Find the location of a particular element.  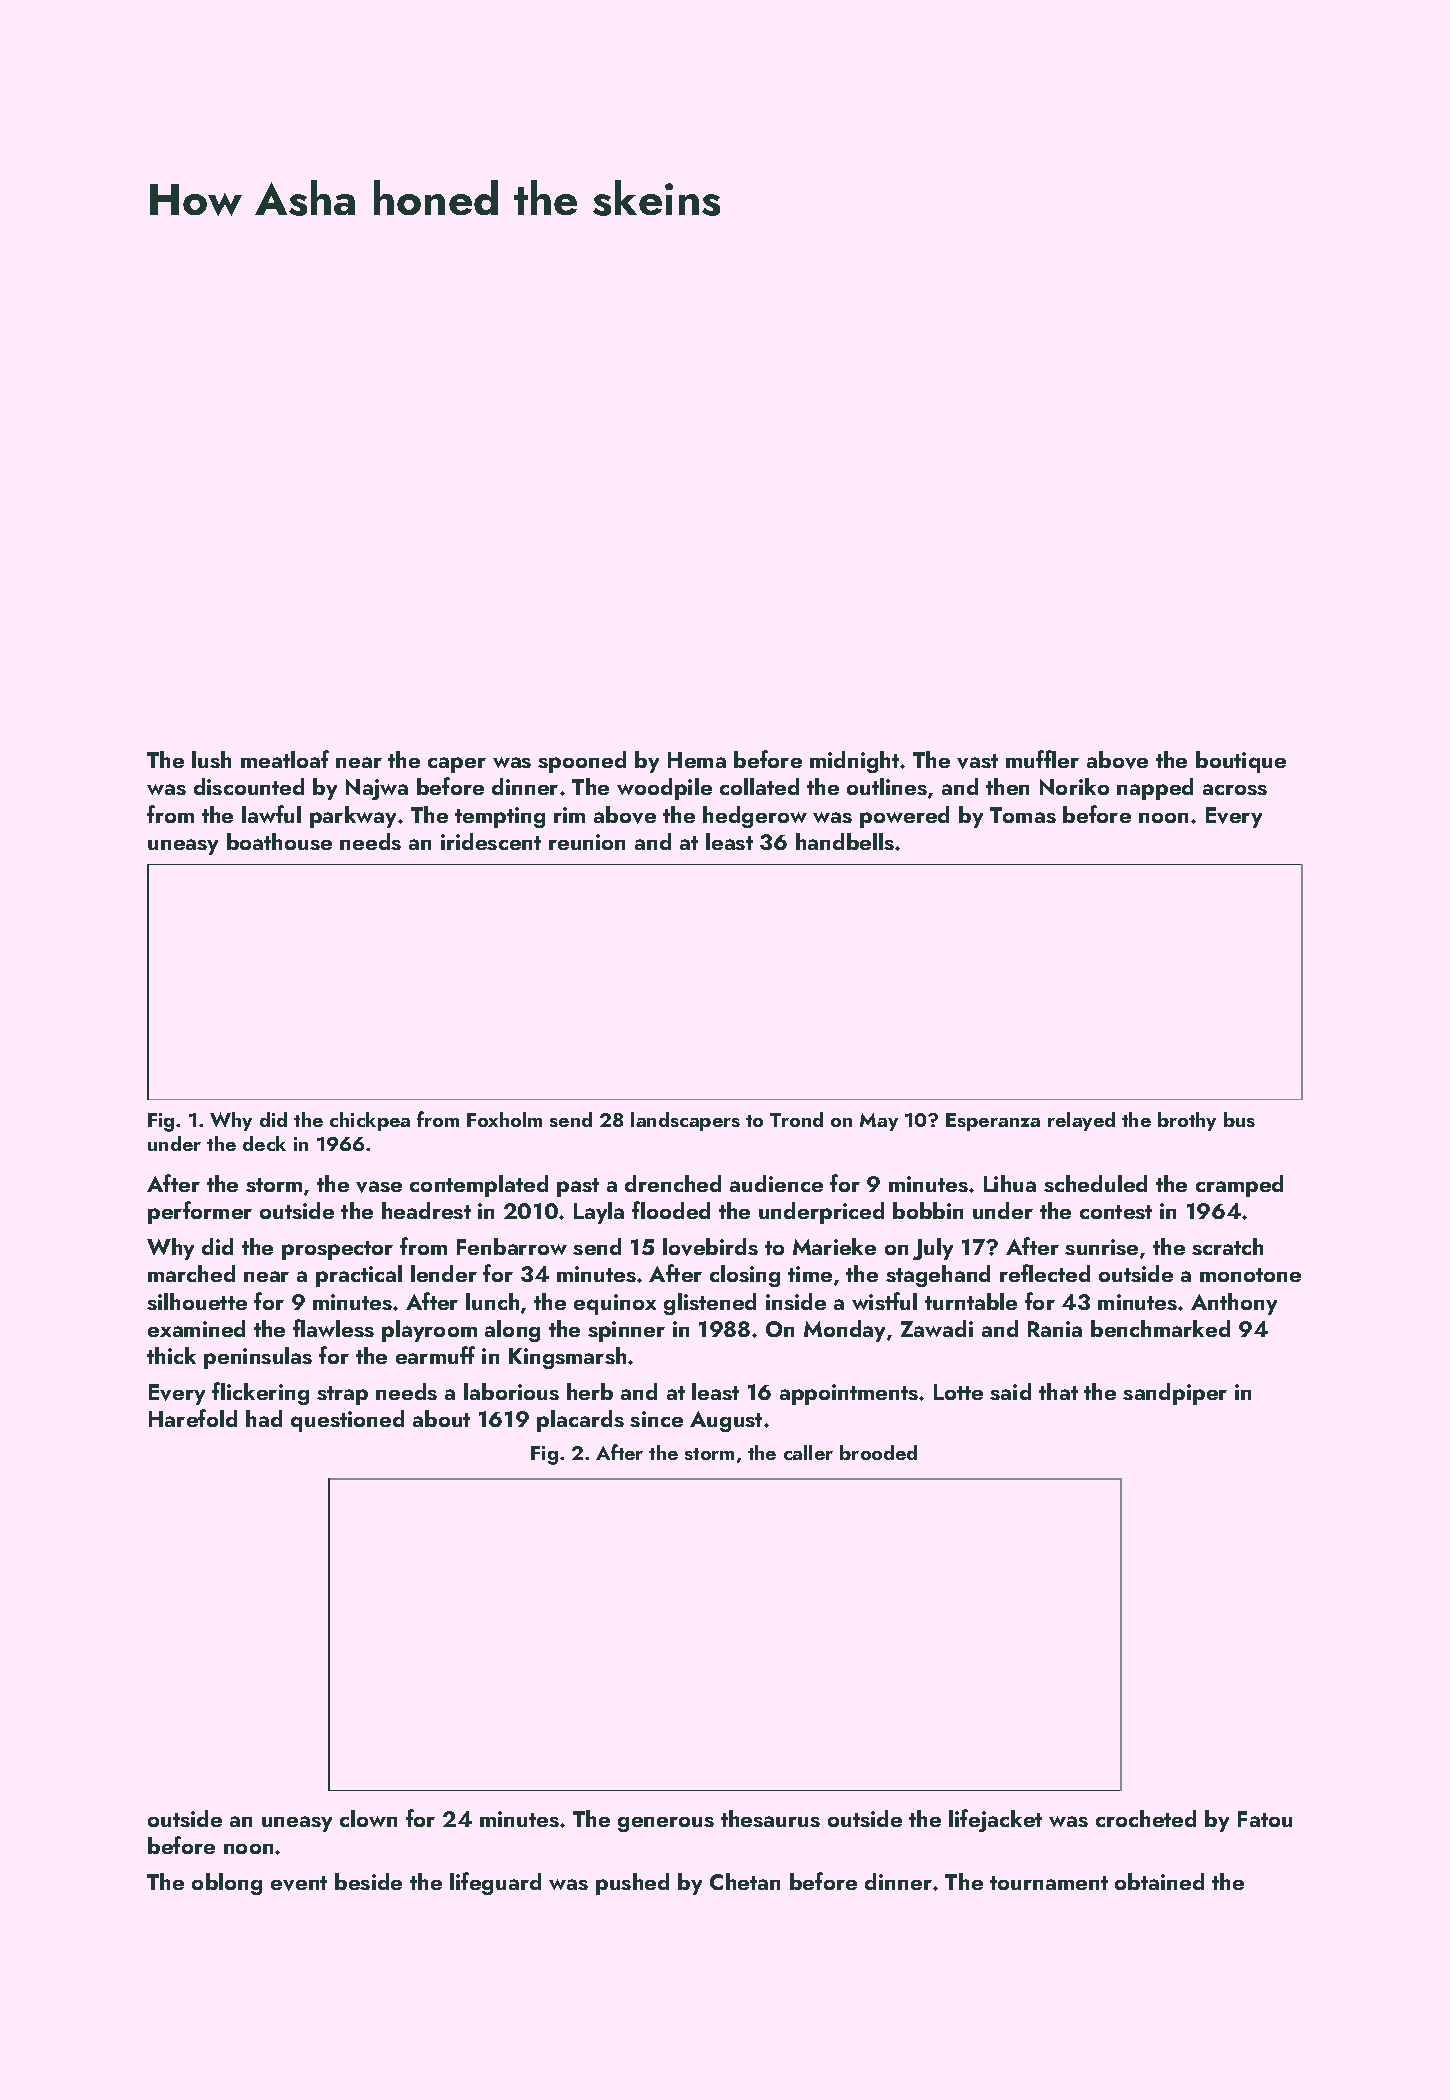

bus is located at coordinates (1239, 1119).
